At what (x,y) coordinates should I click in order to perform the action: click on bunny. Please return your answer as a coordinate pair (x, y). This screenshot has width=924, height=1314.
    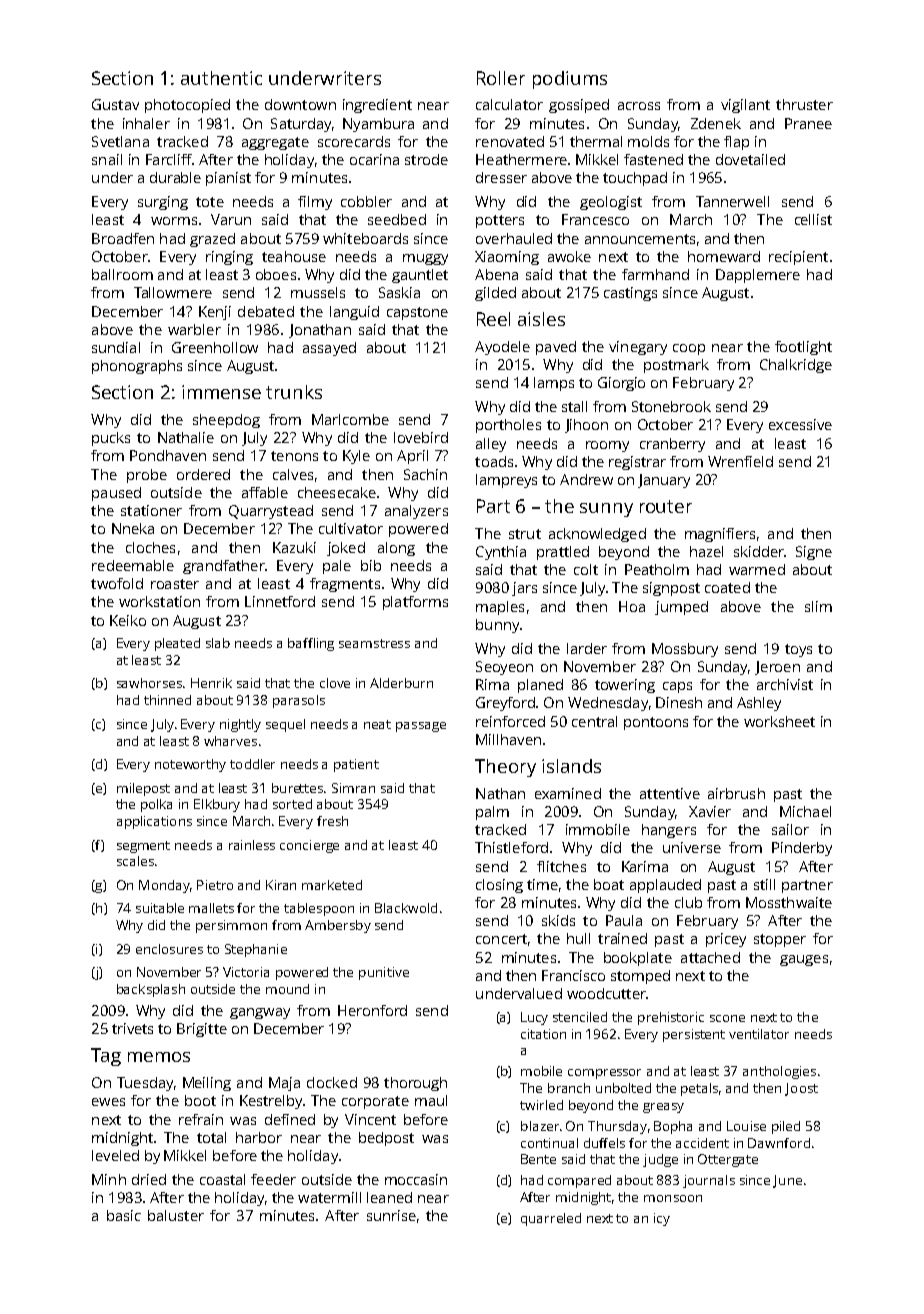
    Looking at the image, I should click on (497, 626).
